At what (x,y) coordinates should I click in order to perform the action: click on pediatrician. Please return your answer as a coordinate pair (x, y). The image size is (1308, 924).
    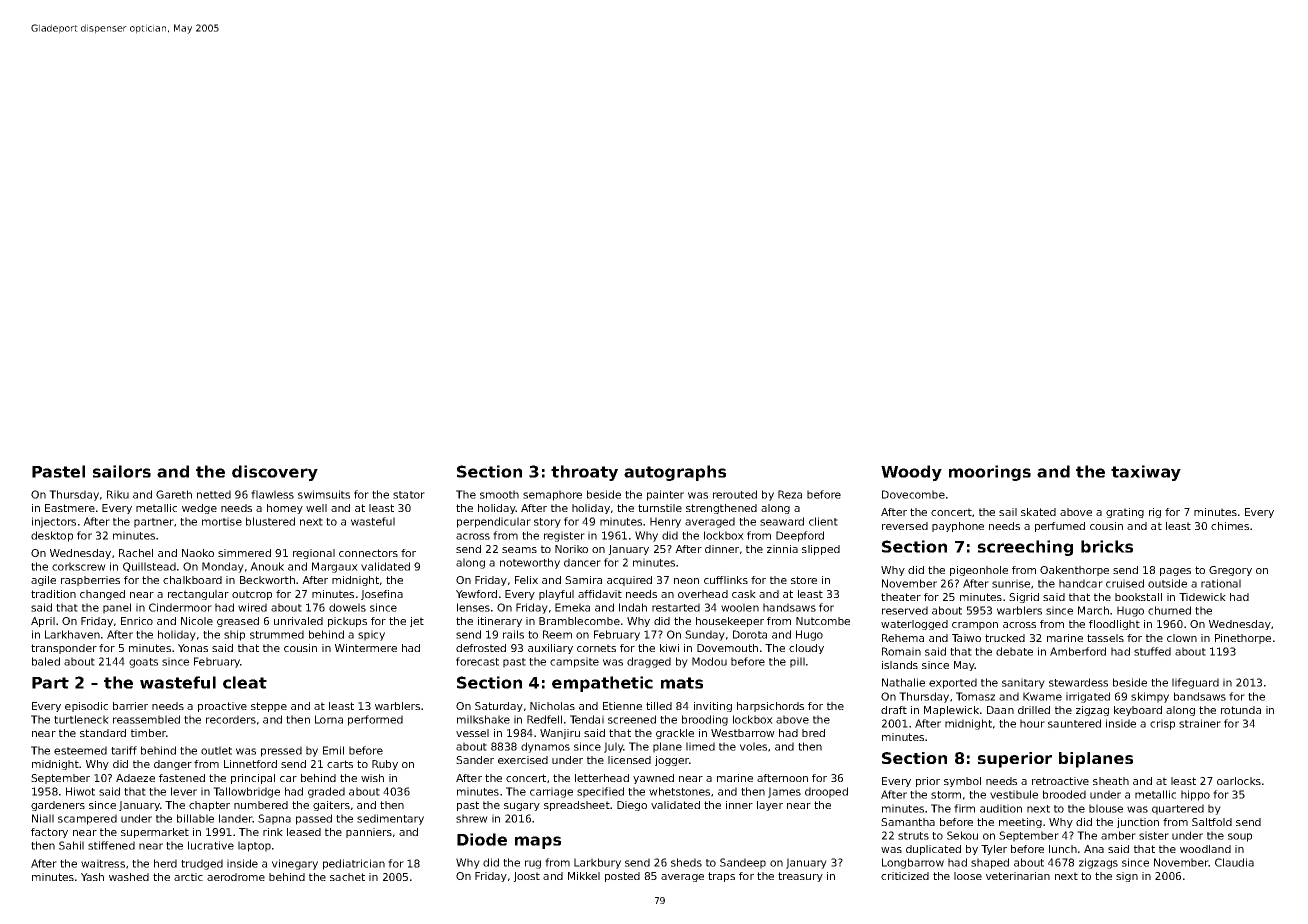
    Looking at the image, I should click on (354, 864).
